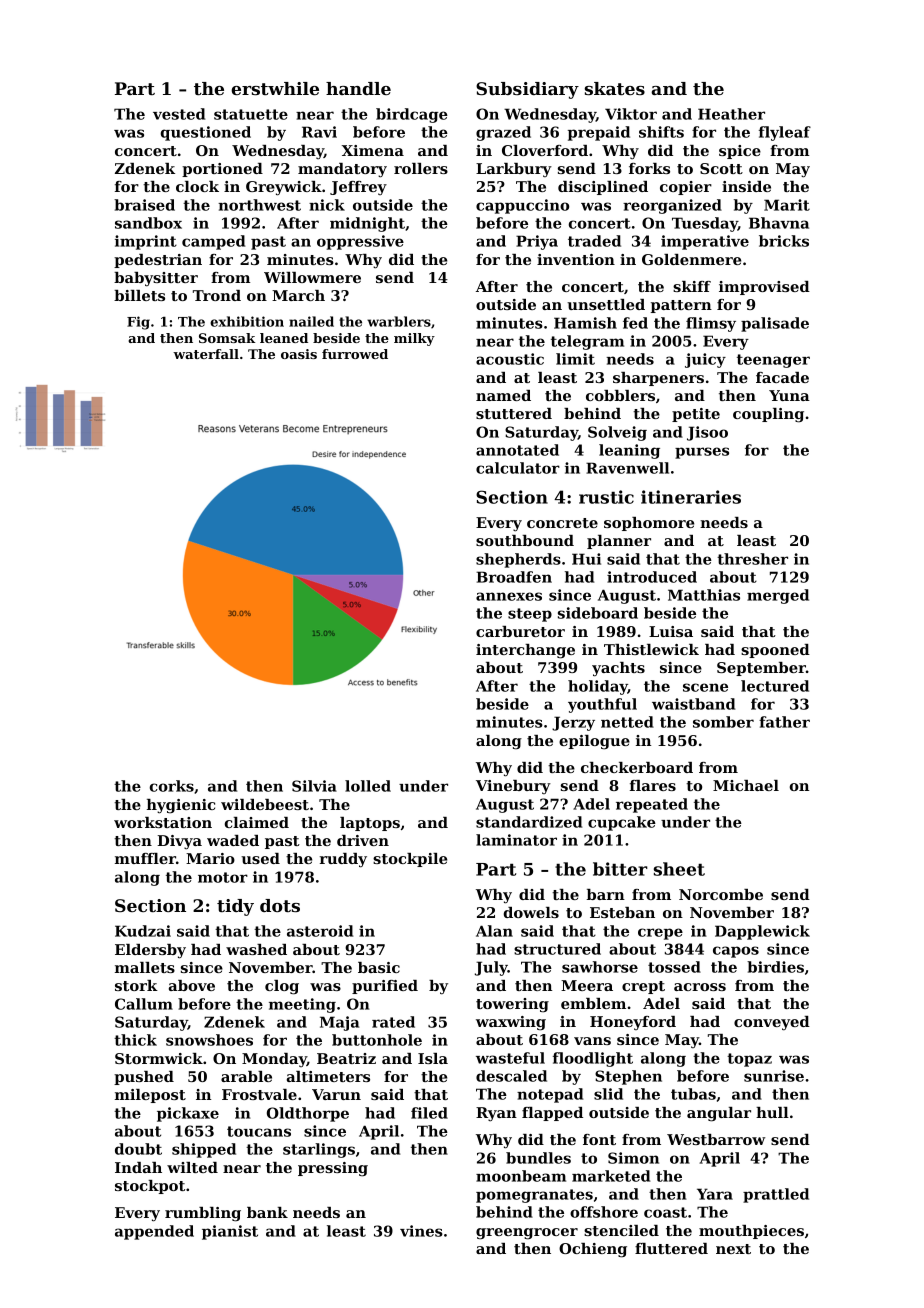  Describe the element at coordinates (527, 90) in the page. I see `Subsidiary` at that location.
